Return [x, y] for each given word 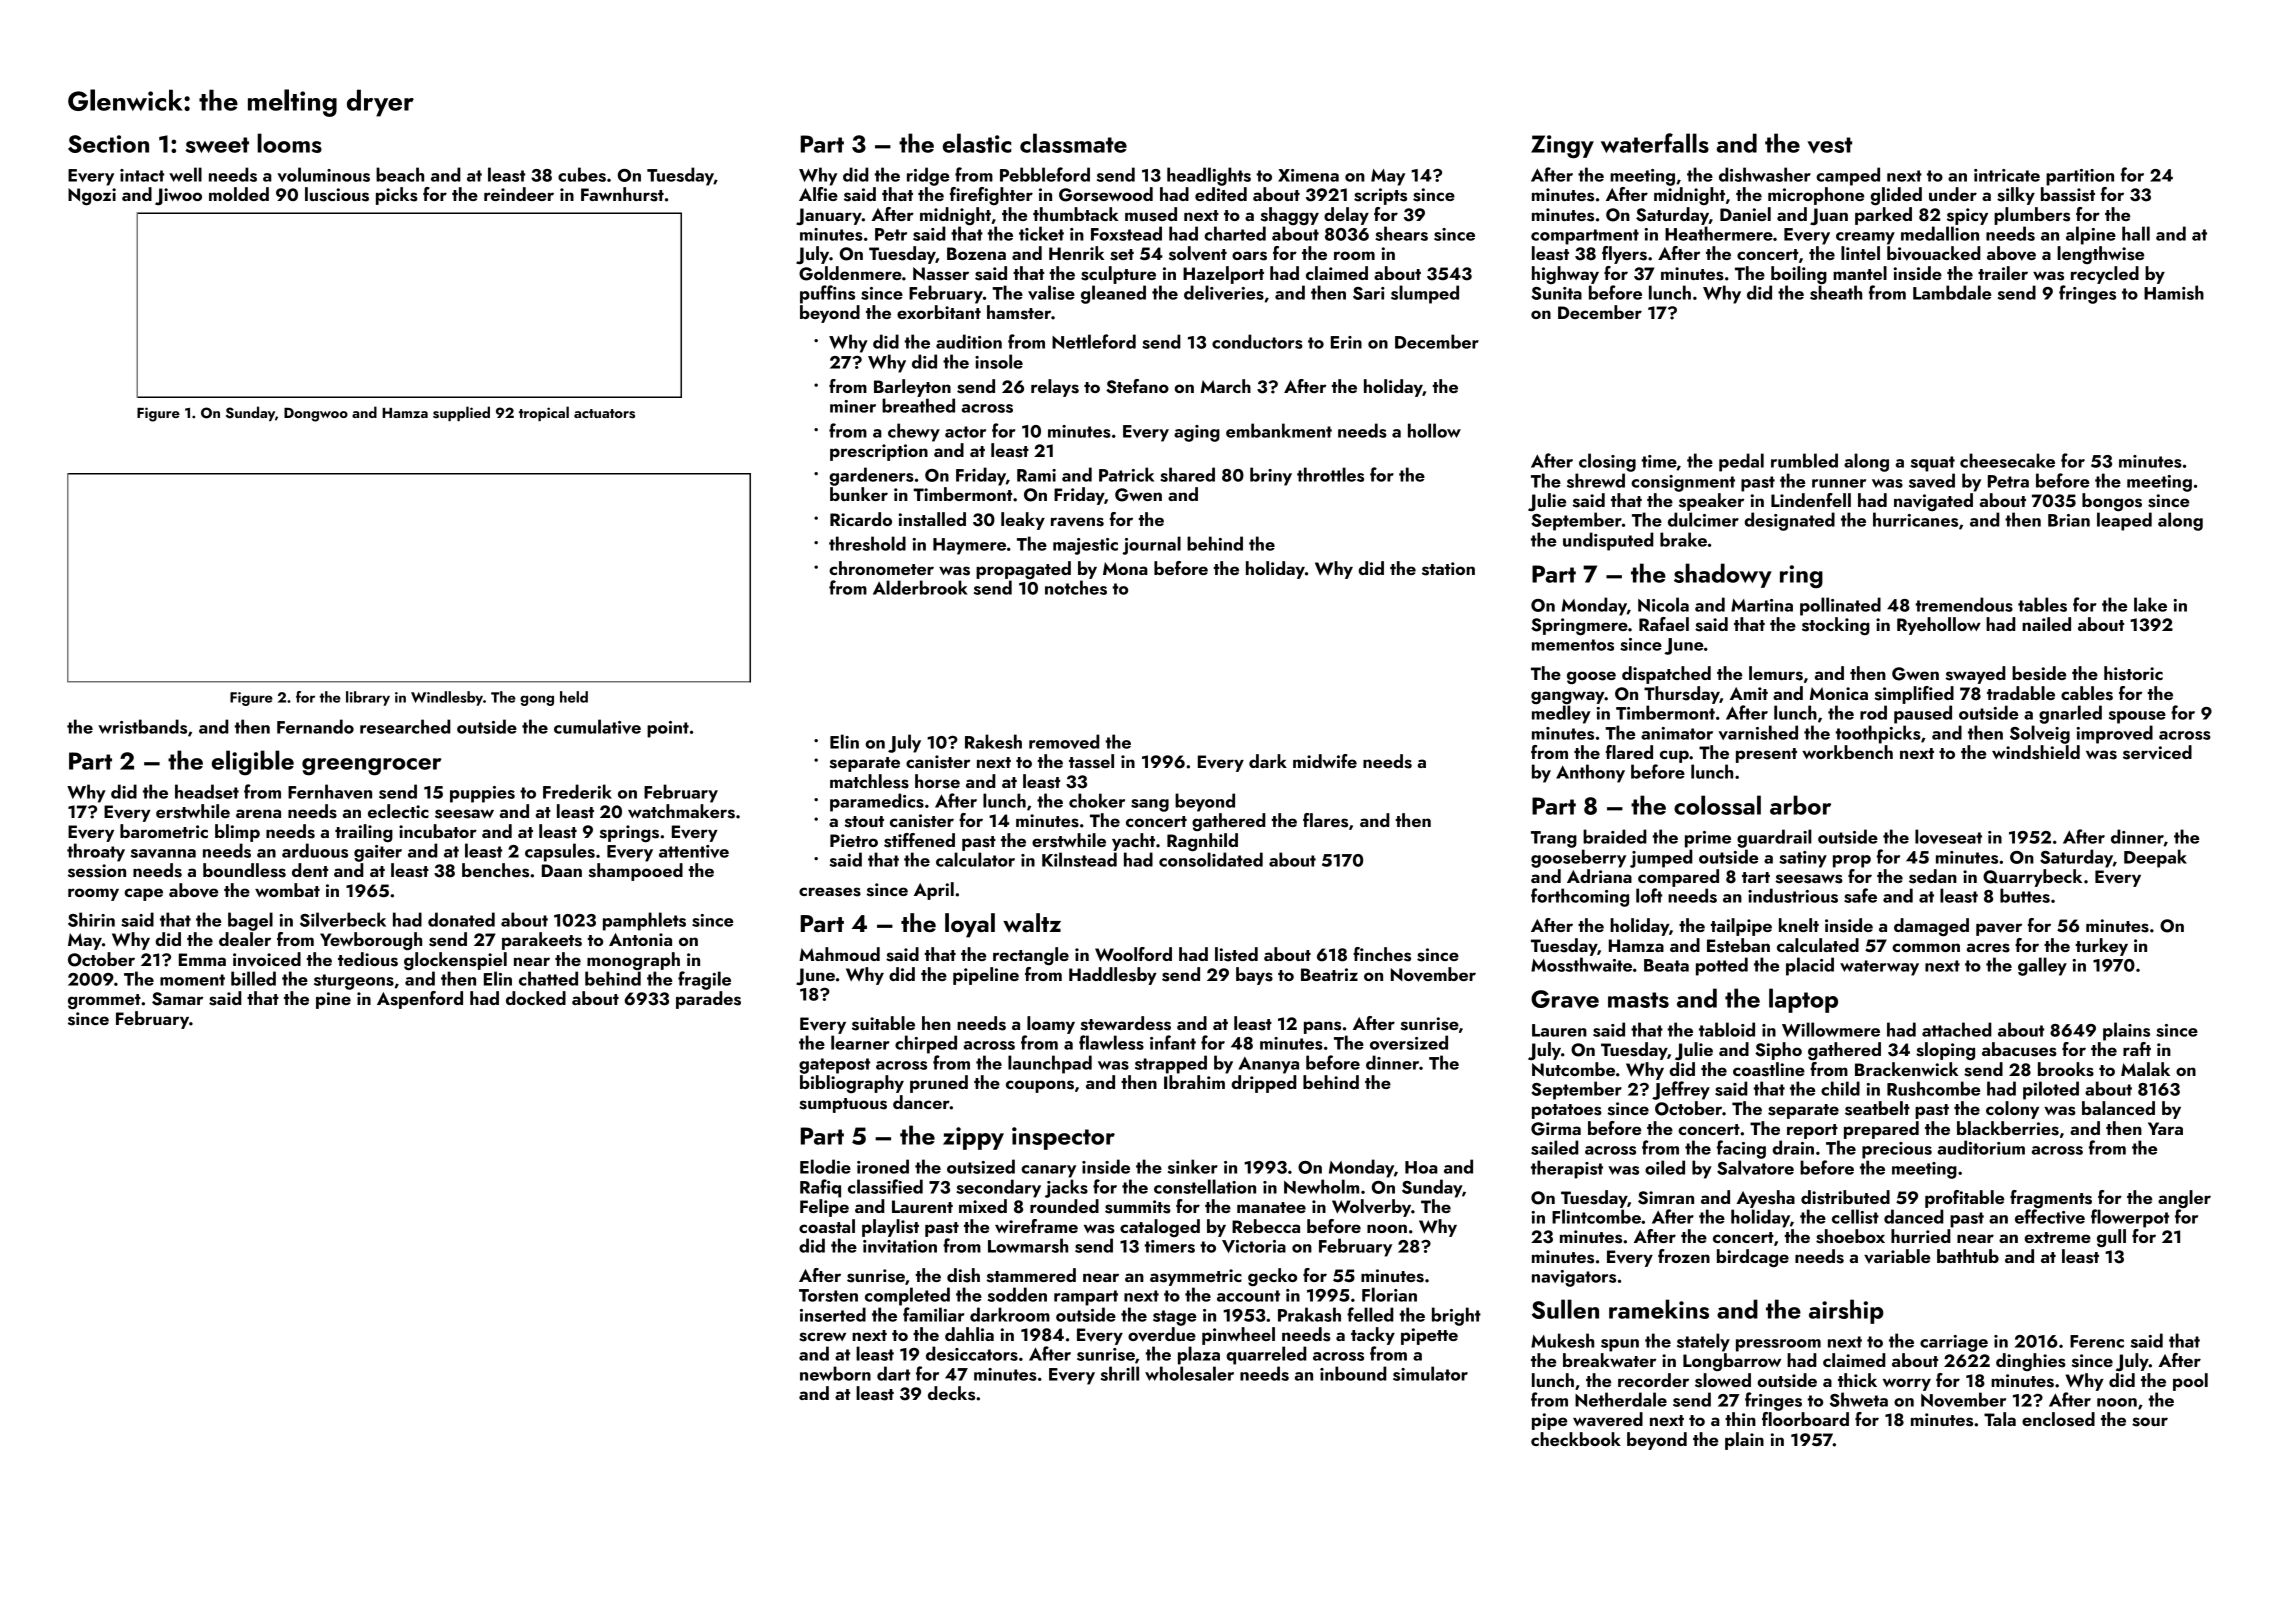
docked [536, 998]
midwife [1325, 761]
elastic [977, 143]
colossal [1717, 805]
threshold [867, 543]
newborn [835, 1373]
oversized [1409, 1042]
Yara [2165, 1128]
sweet [217, 145]
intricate [2007, 175]
